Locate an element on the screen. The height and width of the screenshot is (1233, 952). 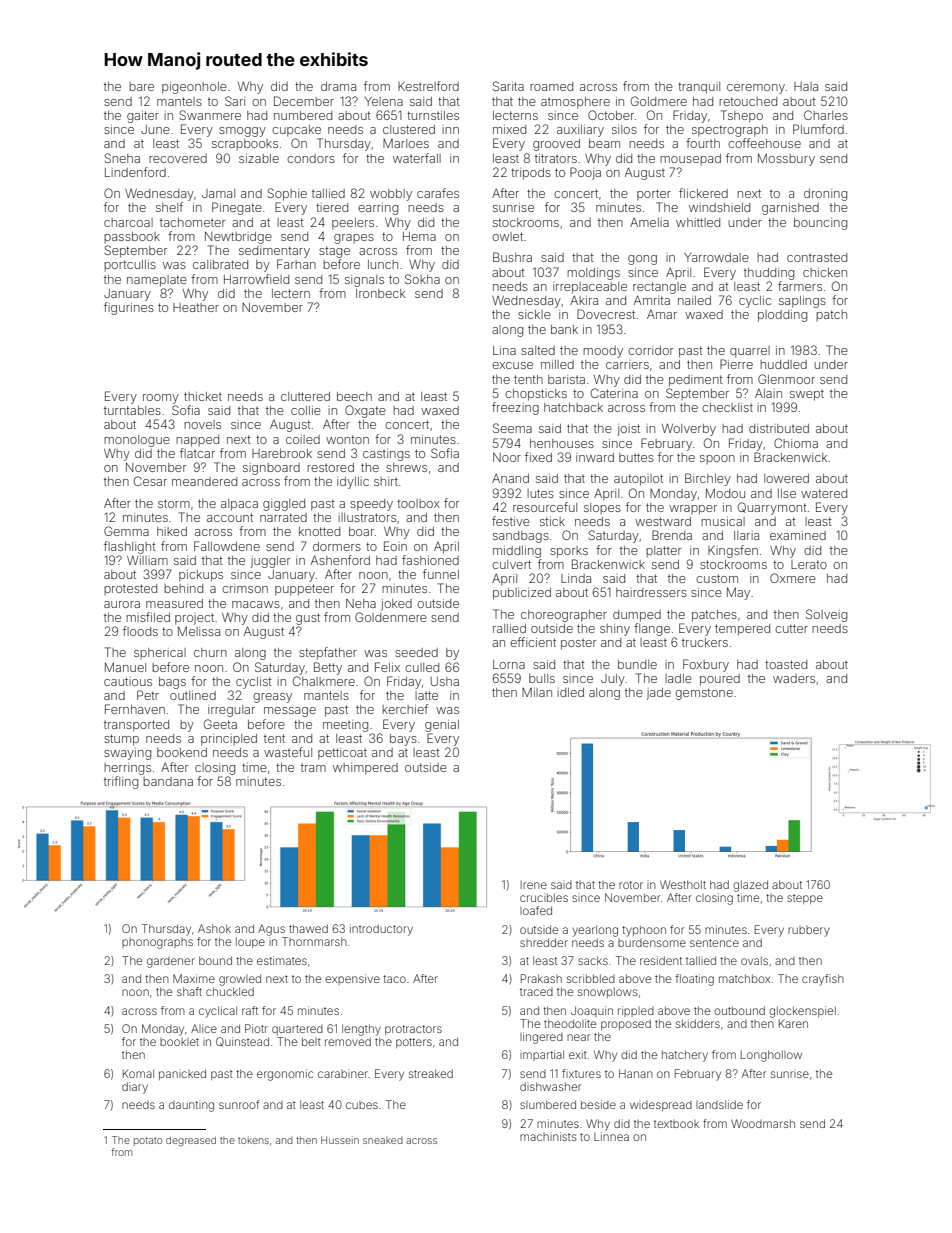
charcoal is located at coordinates (128, 222).
